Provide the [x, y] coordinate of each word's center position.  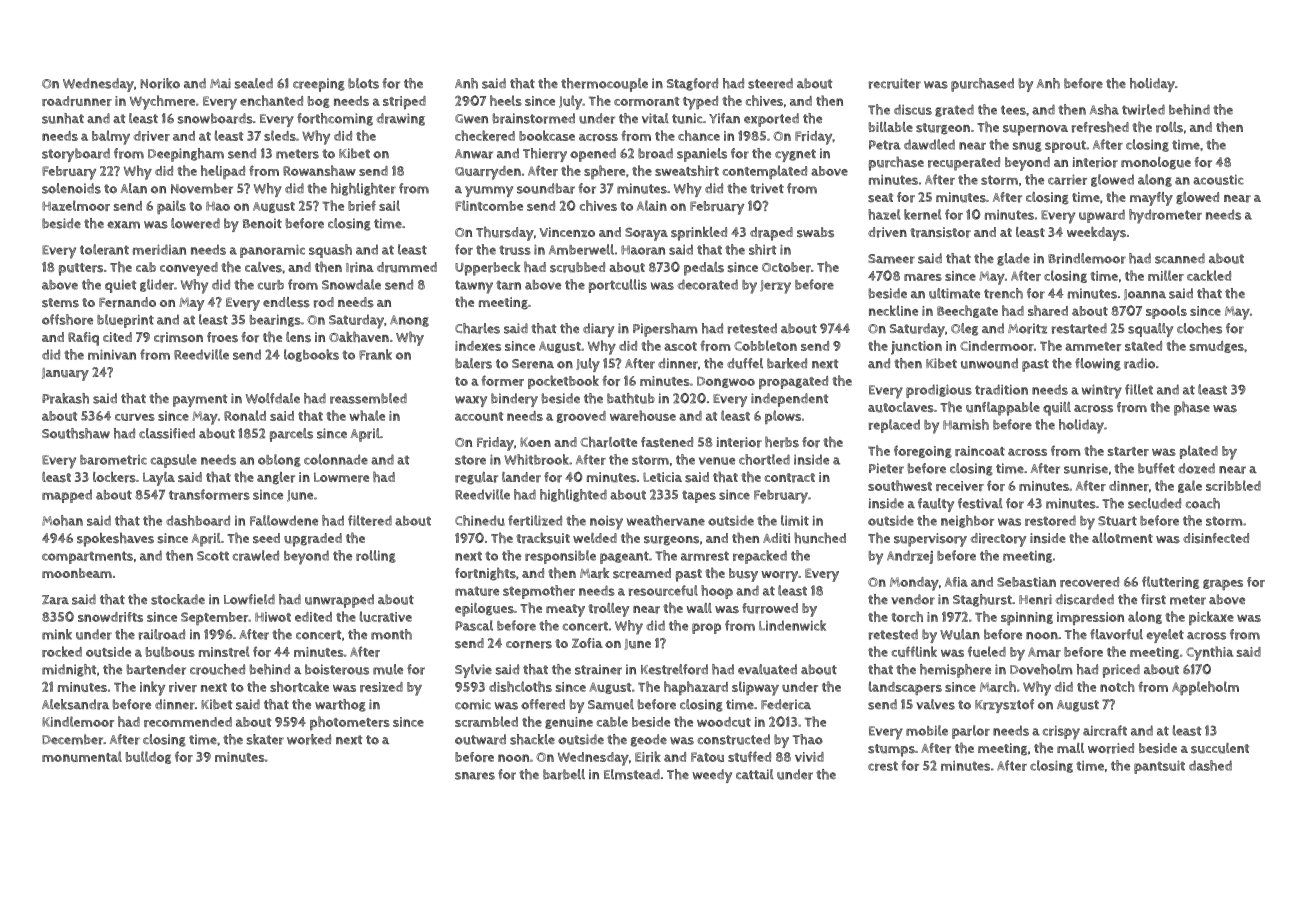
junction [916, 348]
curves [135, 417]
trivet [767, 188]
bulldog [148, 757]
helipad [223, 172]
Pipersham [665, 330]
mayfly [1151, 199]
